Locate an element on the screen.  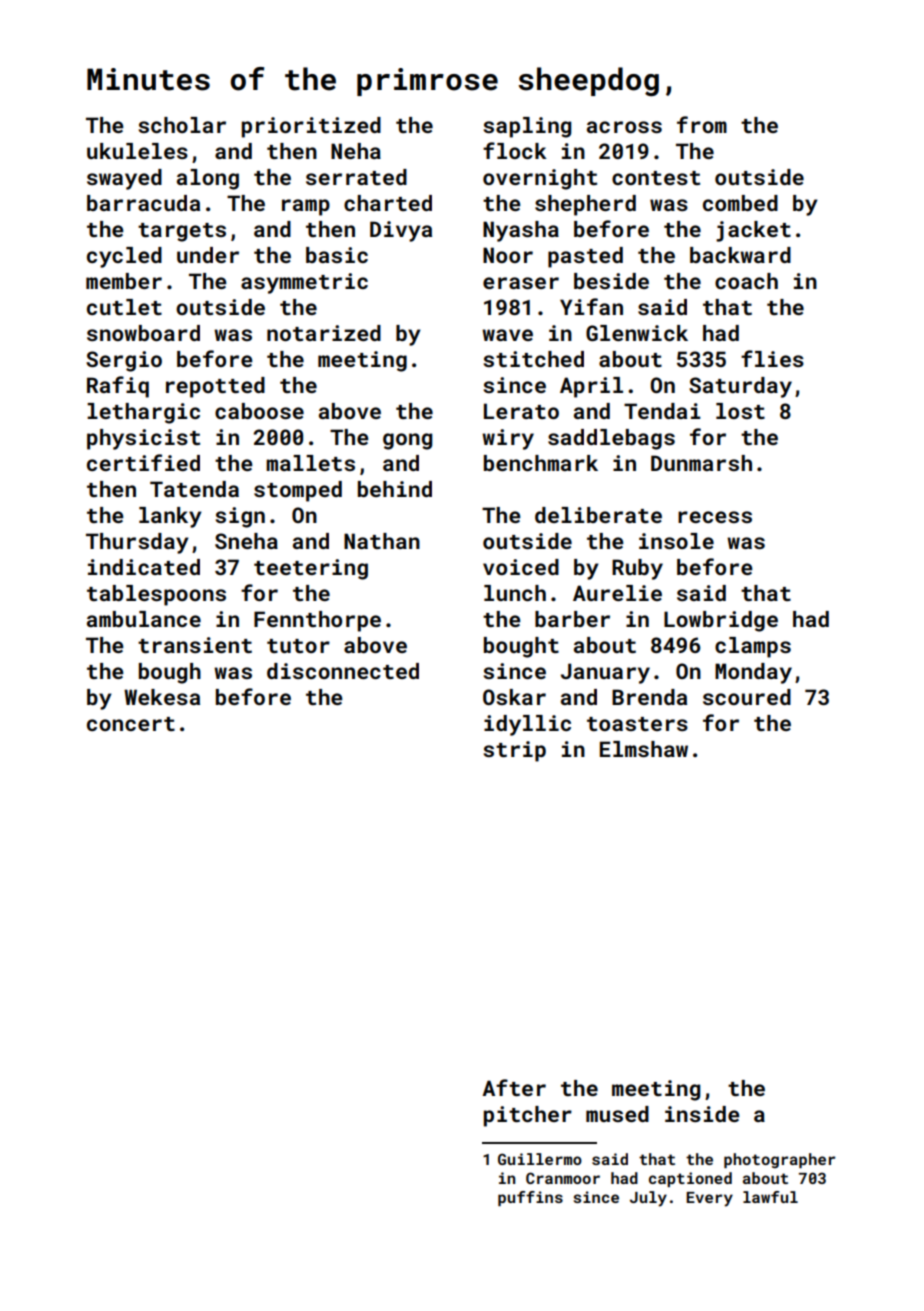
certified is located at coordinates (143, 462).
